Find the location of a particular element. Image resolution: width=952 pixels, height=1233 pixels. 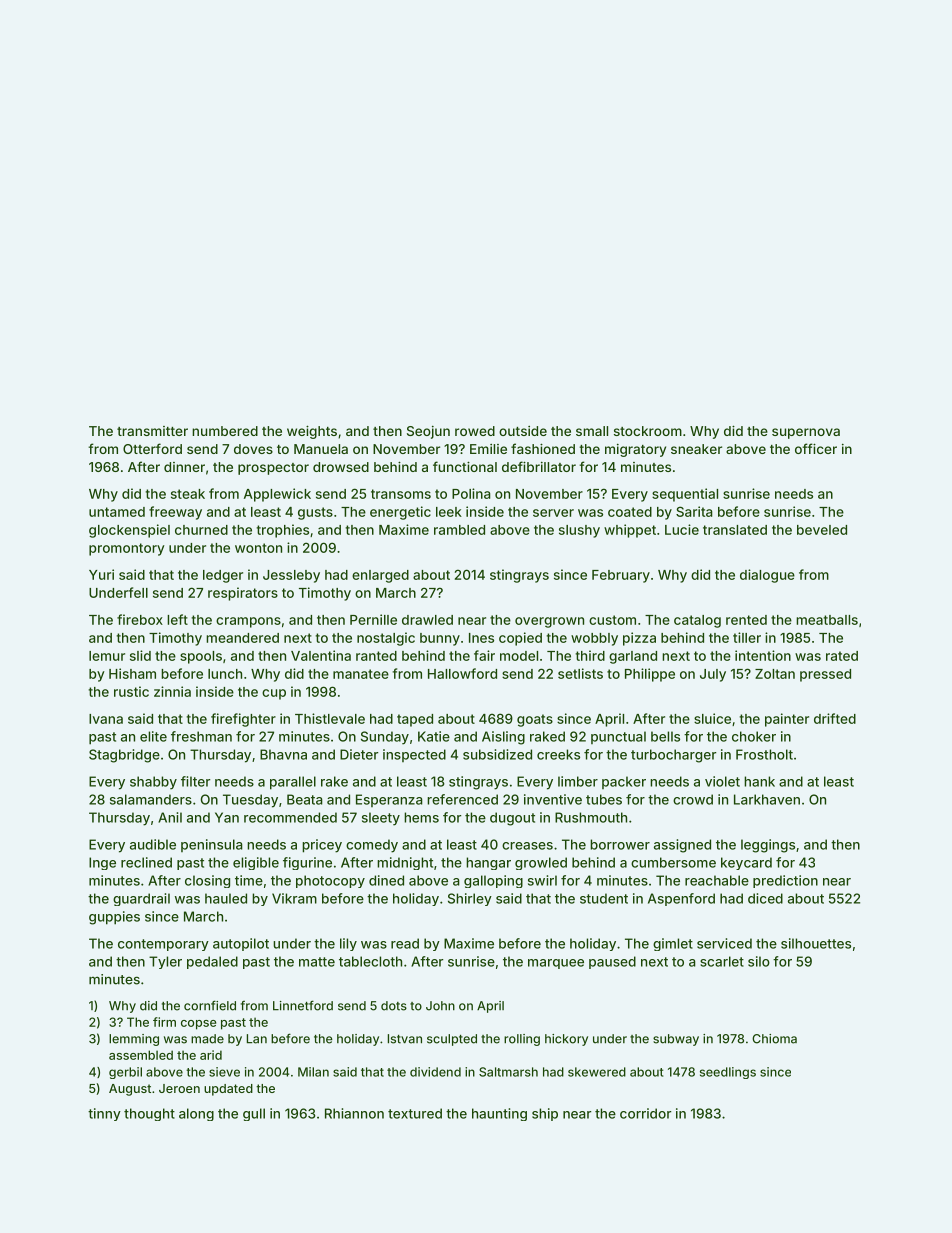

outside is located at coordinates (523, 431).
